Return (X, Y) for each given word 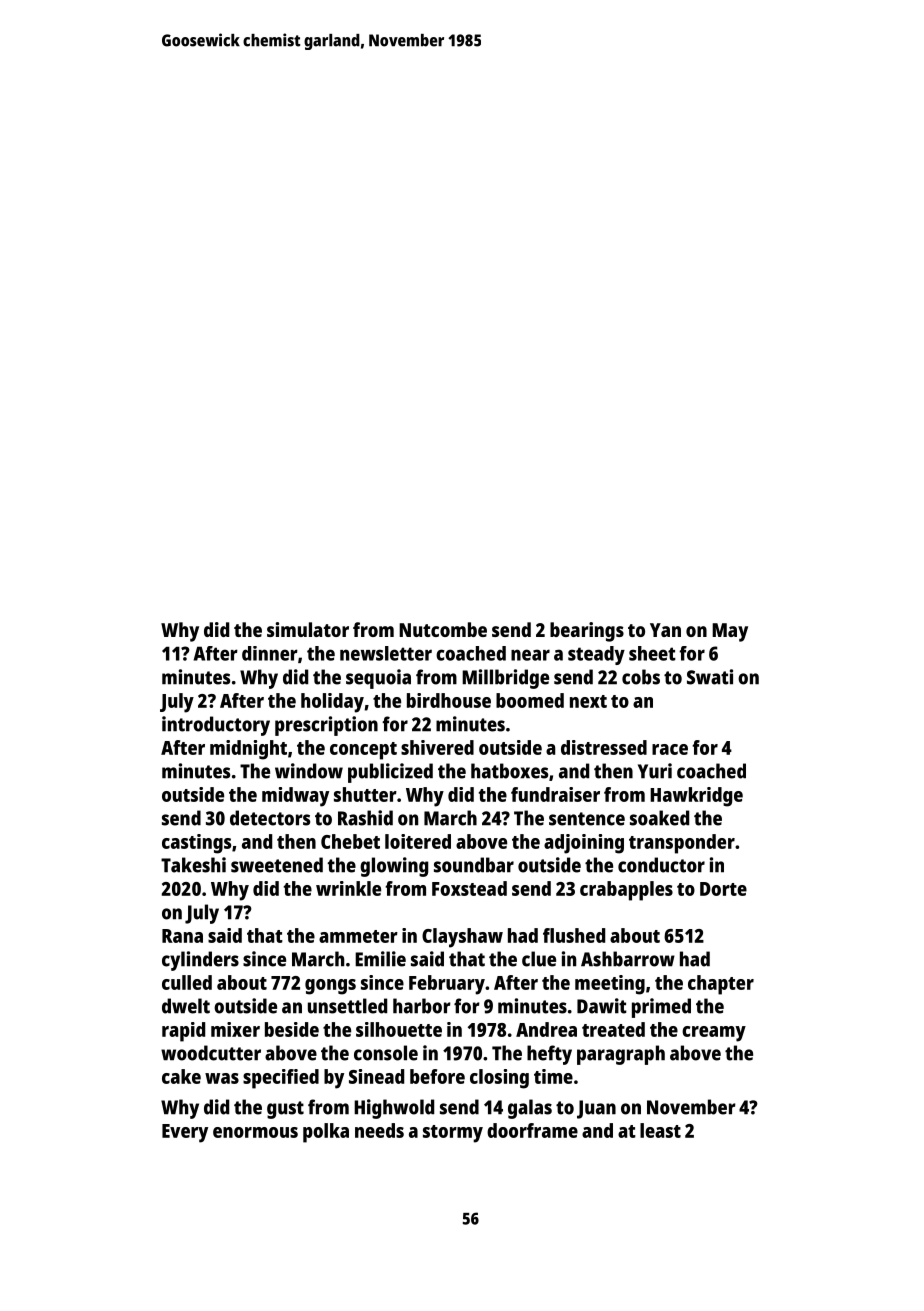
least (660, 1130)
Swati (710, 677)
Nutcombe (443, 629)
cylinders (200, 961)
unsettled (347, 1006)
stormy (453, 1134)
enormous (255, 1132)
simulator (308, 629)
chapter (721, 985)
